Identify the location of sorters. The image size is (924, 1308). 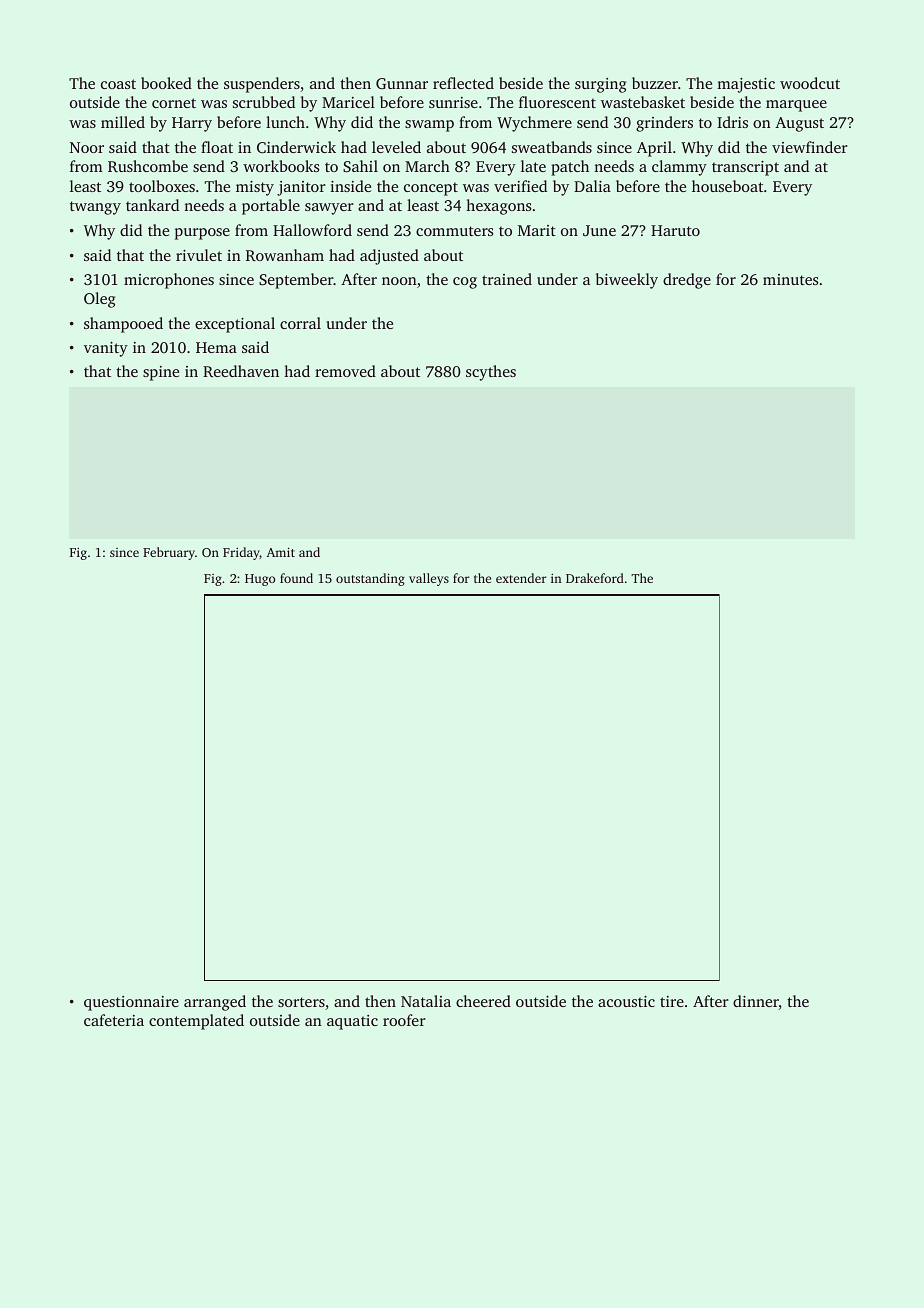
(301, 1002).
